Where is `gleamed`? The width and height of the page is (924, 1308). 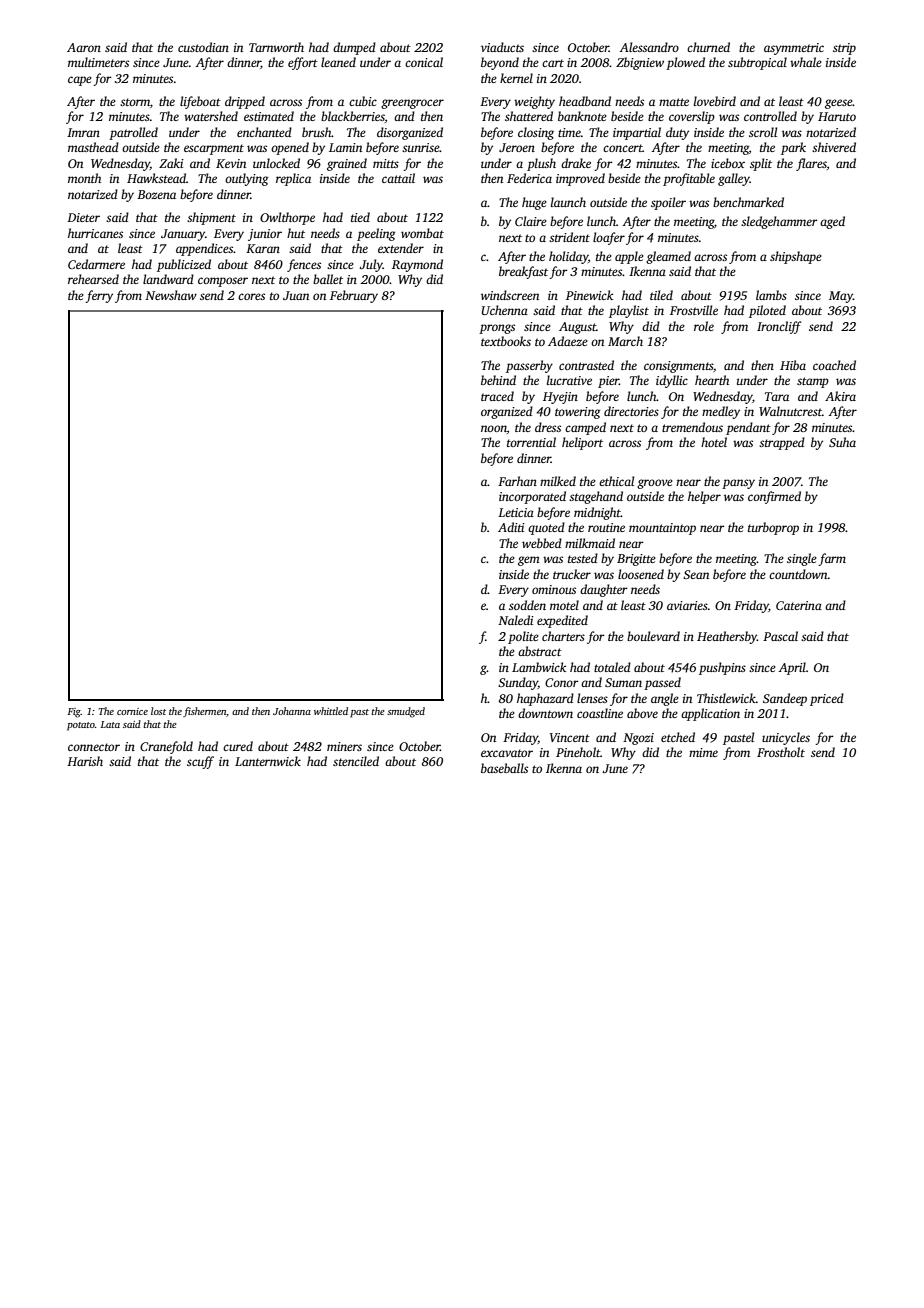 gleamed is located at coordinates (668, 257).
